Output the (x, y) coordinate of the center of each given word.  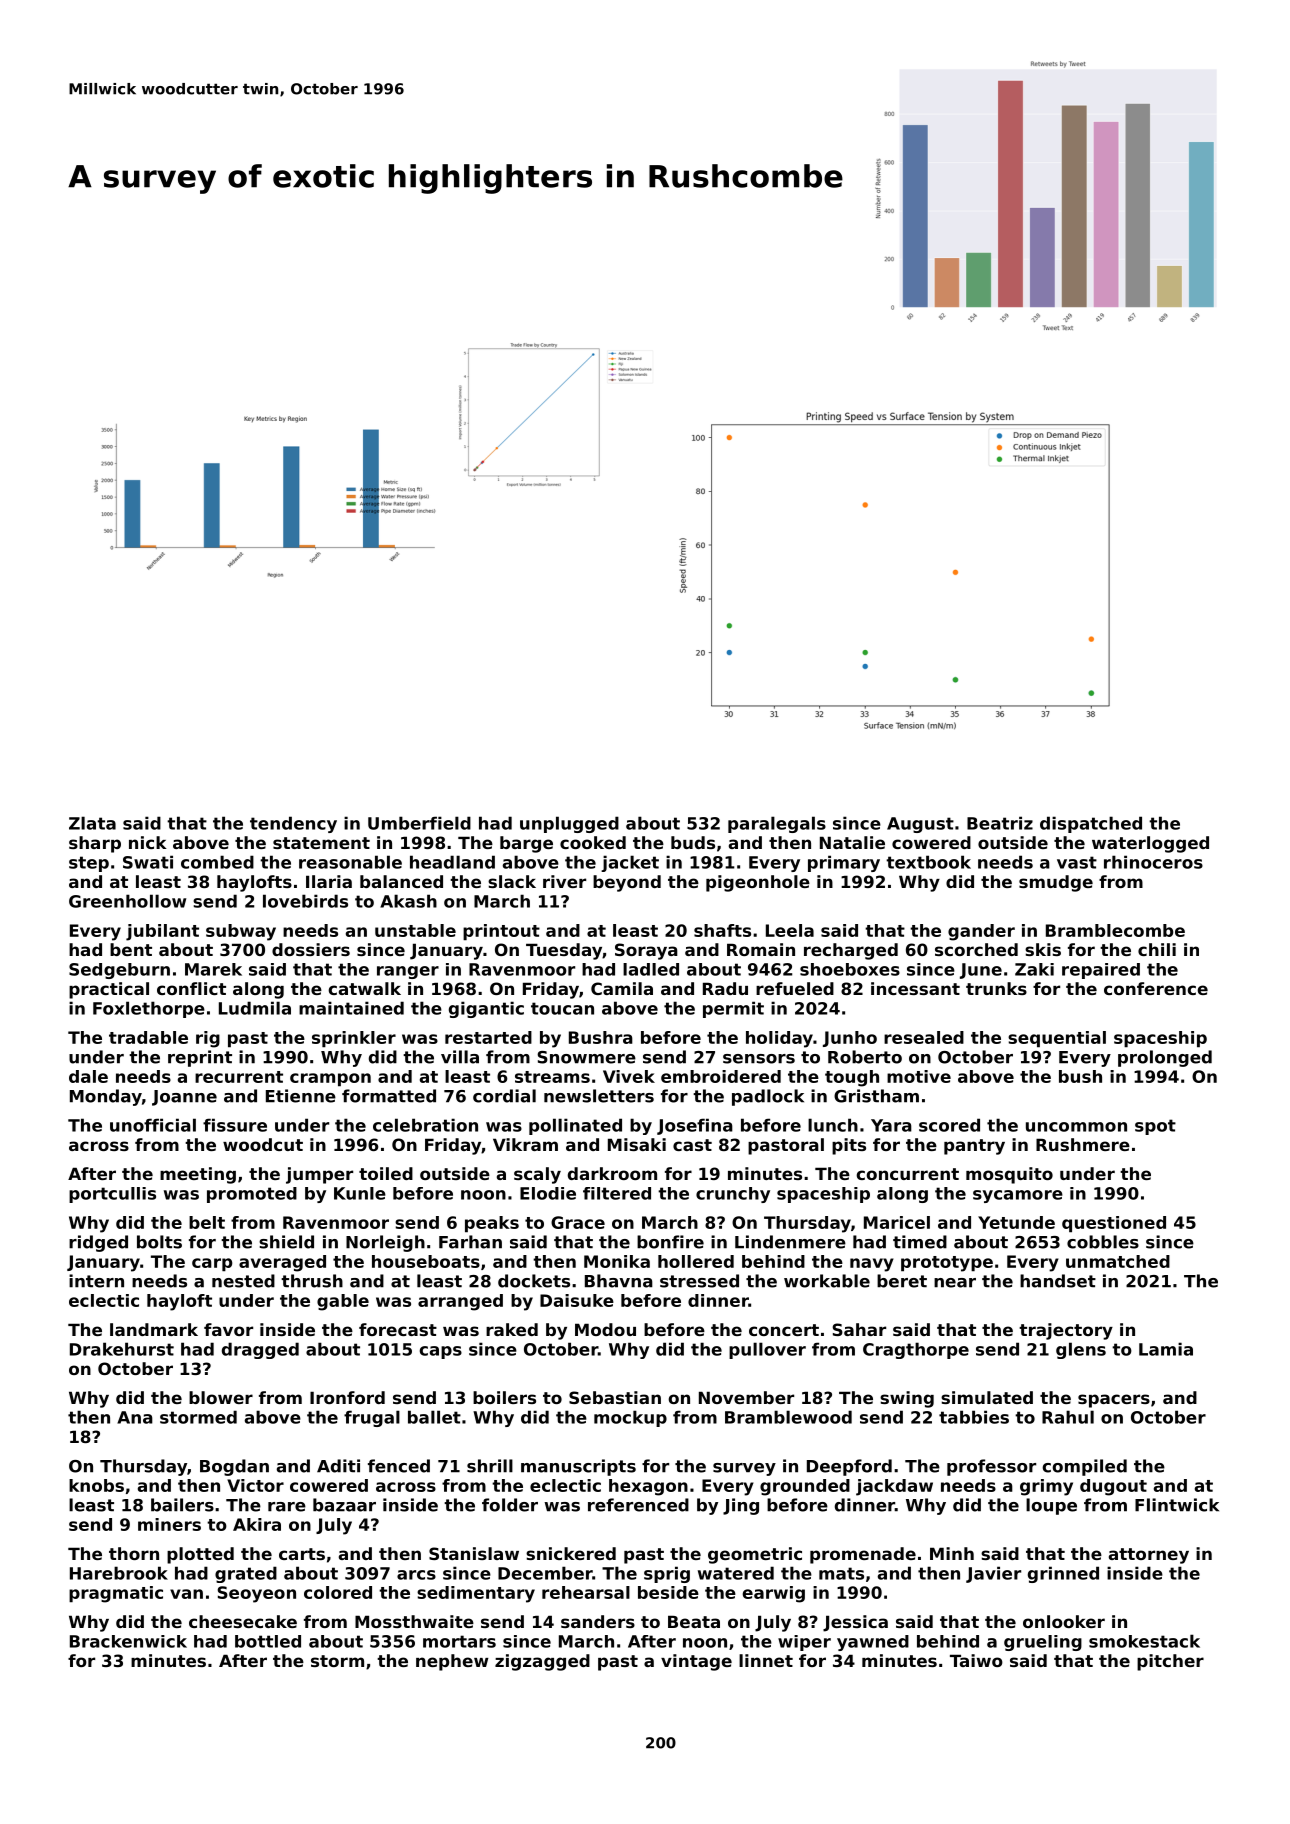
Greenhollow (127, 901)
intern (96, 1281)
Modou (605, 1329)
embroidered (721, 1076)
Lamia (1166, 1349)
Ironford (347, 1397)
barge (526, 844)
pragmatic (116, 1594)
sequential (1057, 1039)
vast (1077, 862)
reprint (200, 1058)
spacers (1114, 1401)
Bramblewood (788, 1417)
